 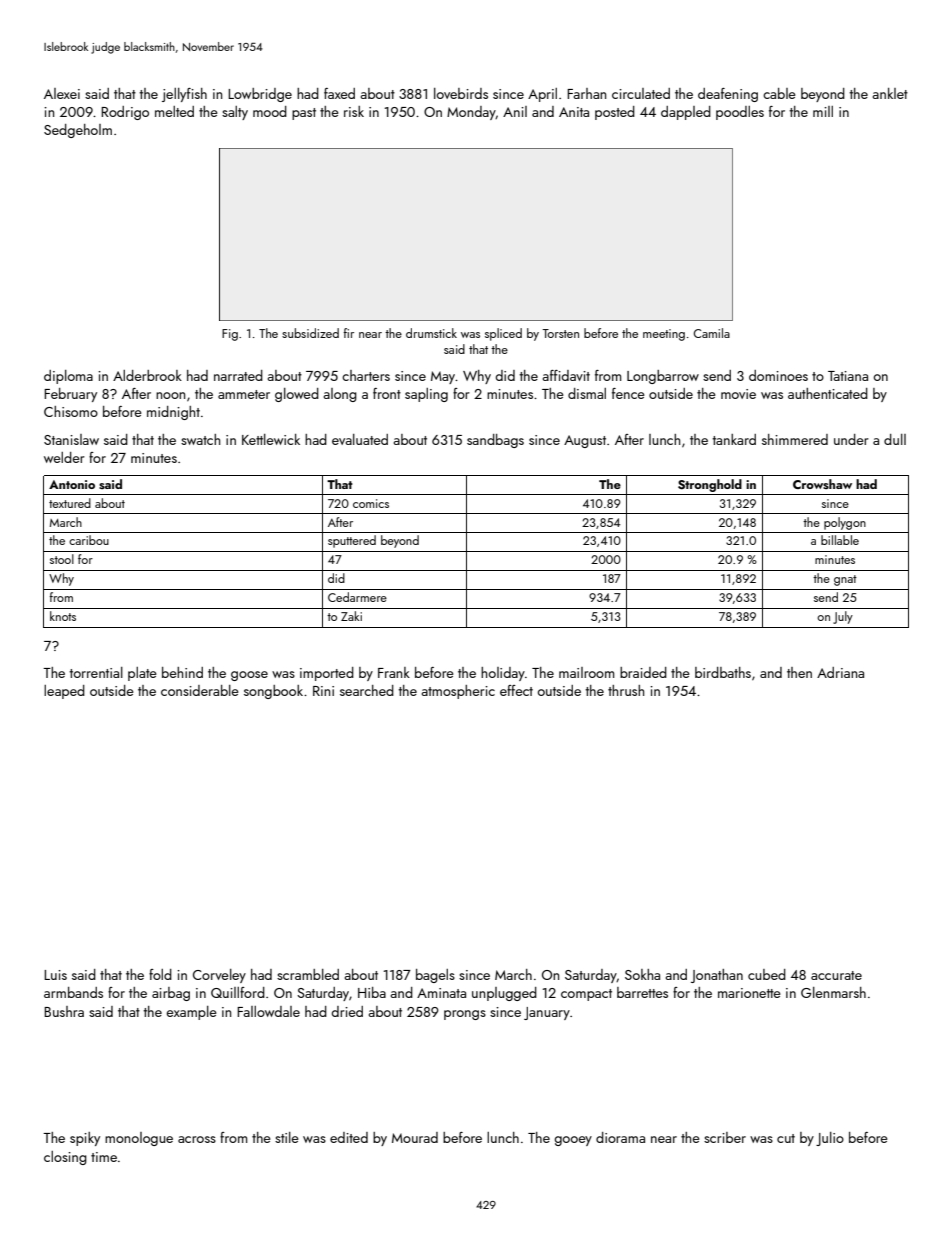 I want to click on time, so click(x=104, y=1157).
